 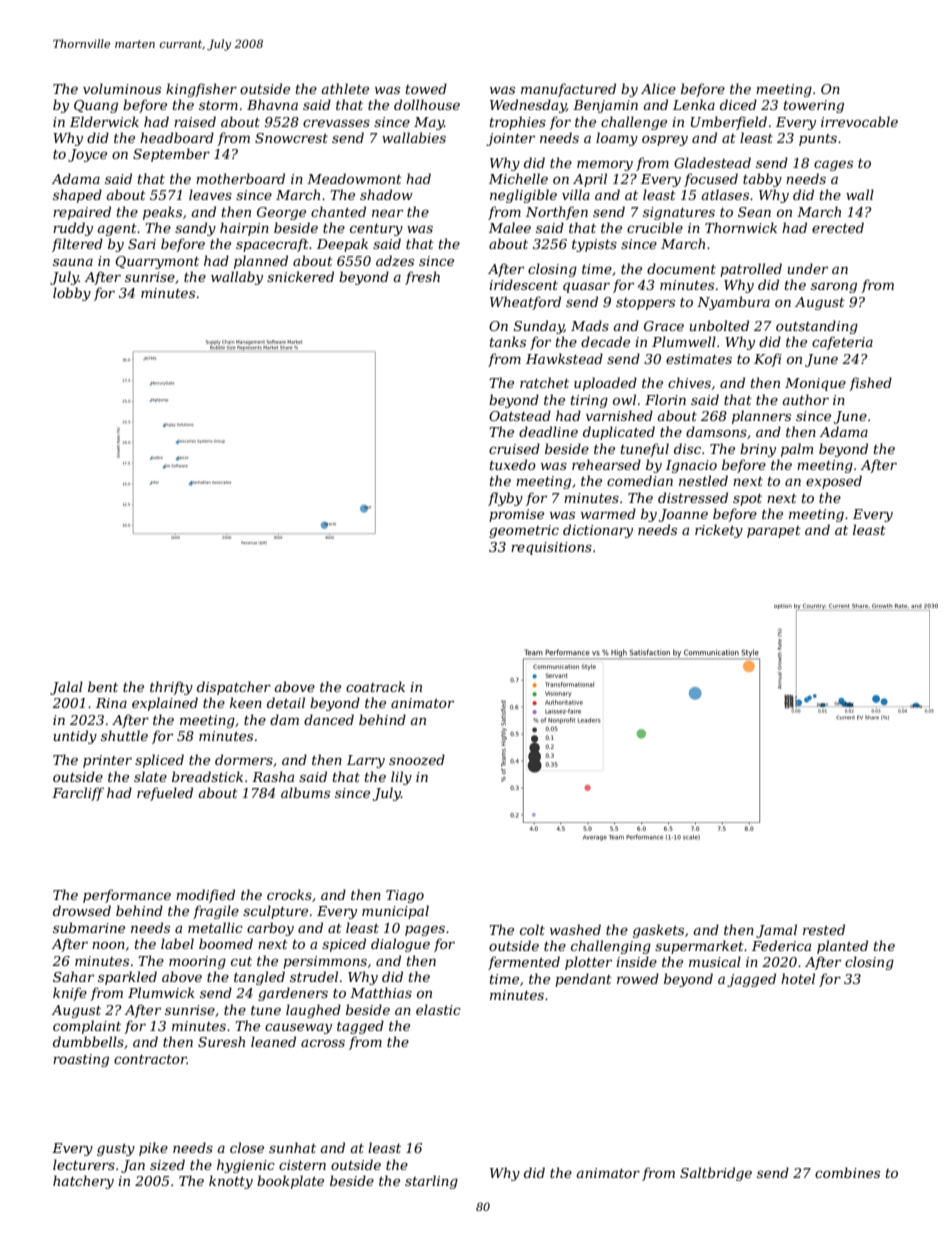 I want to click on jagged, so click(x=751, y=980).
